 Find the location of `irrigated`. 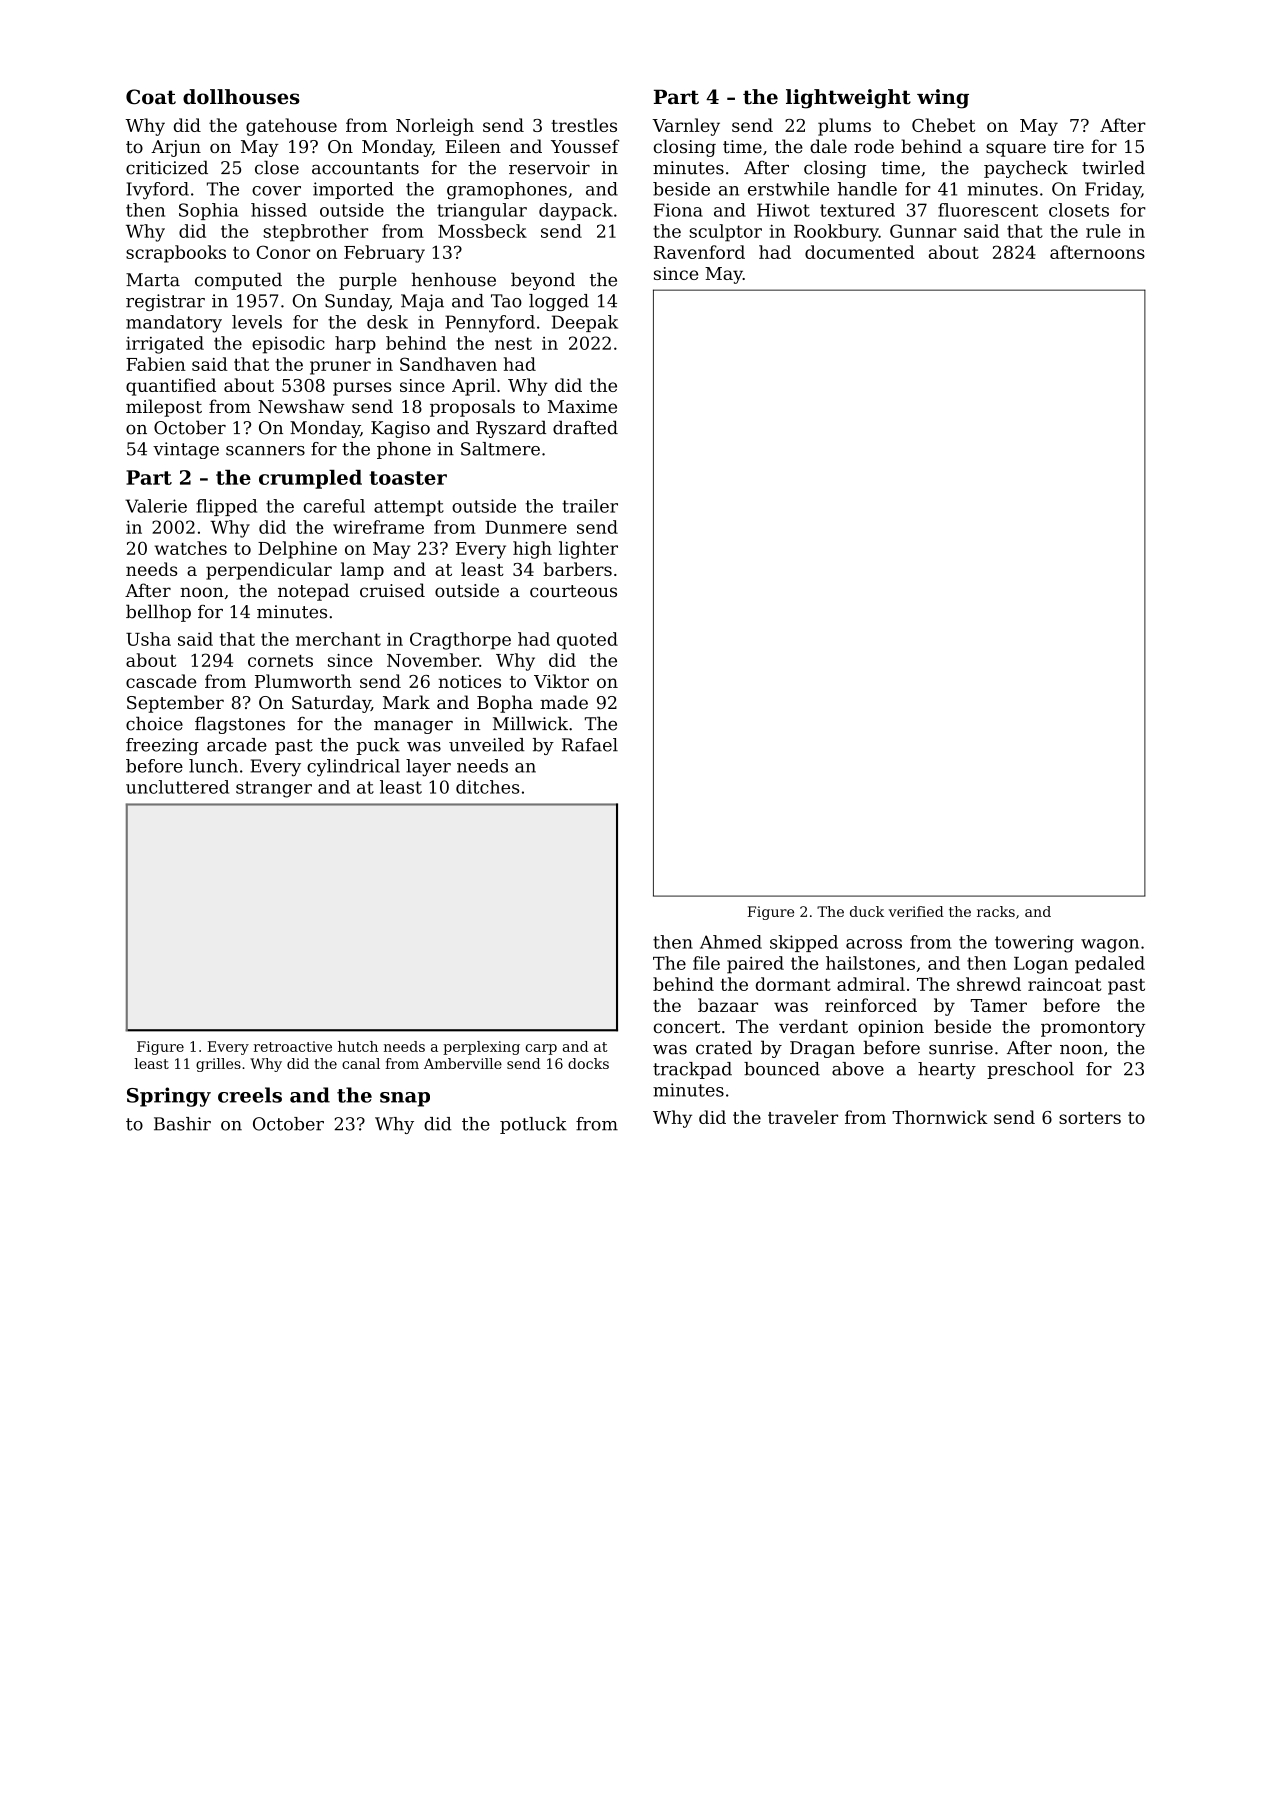

irrigated is located at coordinates (165, 345).
